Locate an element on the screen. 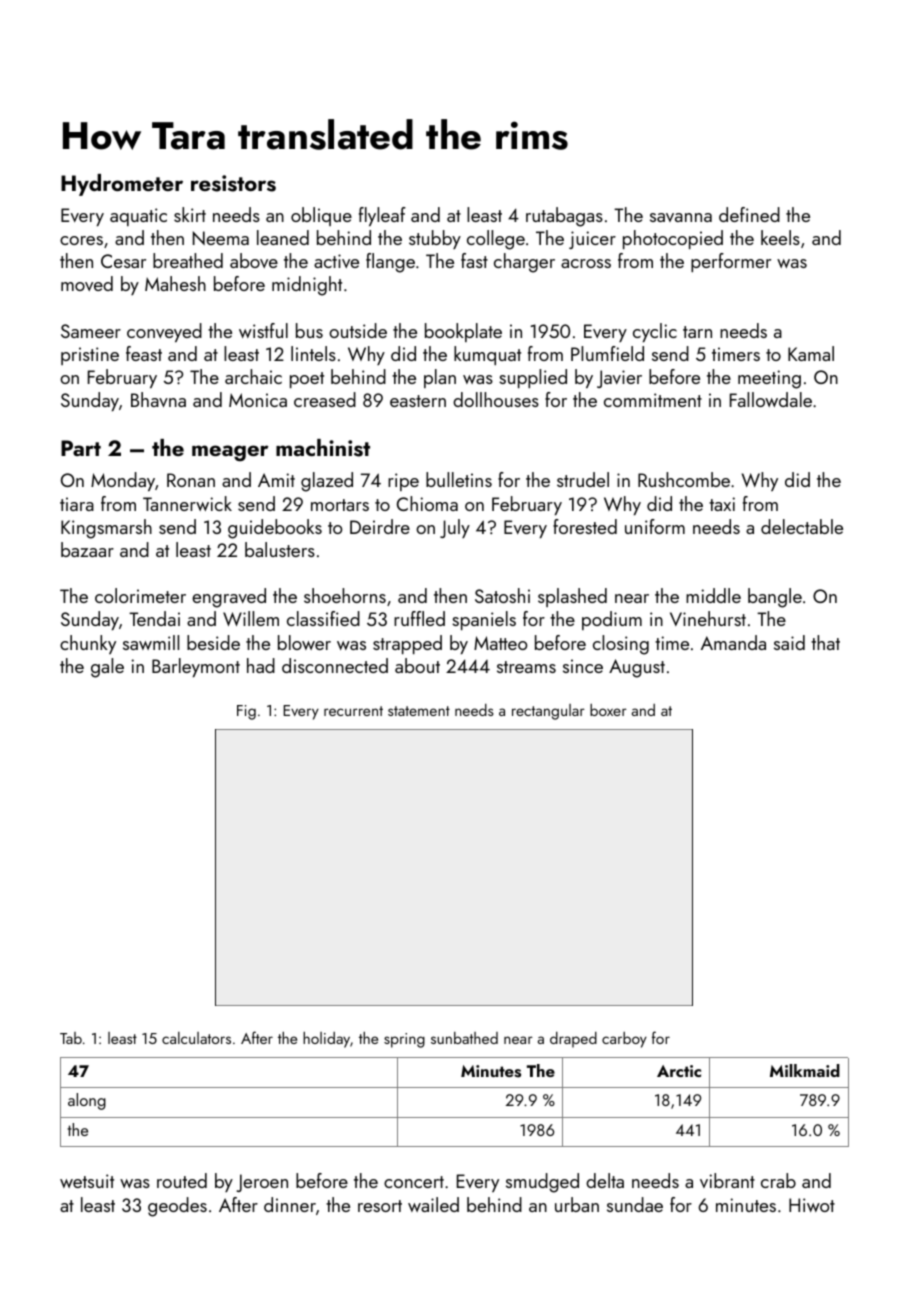 Image resolution: width=908 pixels, height=1316 pixels. sunbathed is located at coordinates (464, 1038).
